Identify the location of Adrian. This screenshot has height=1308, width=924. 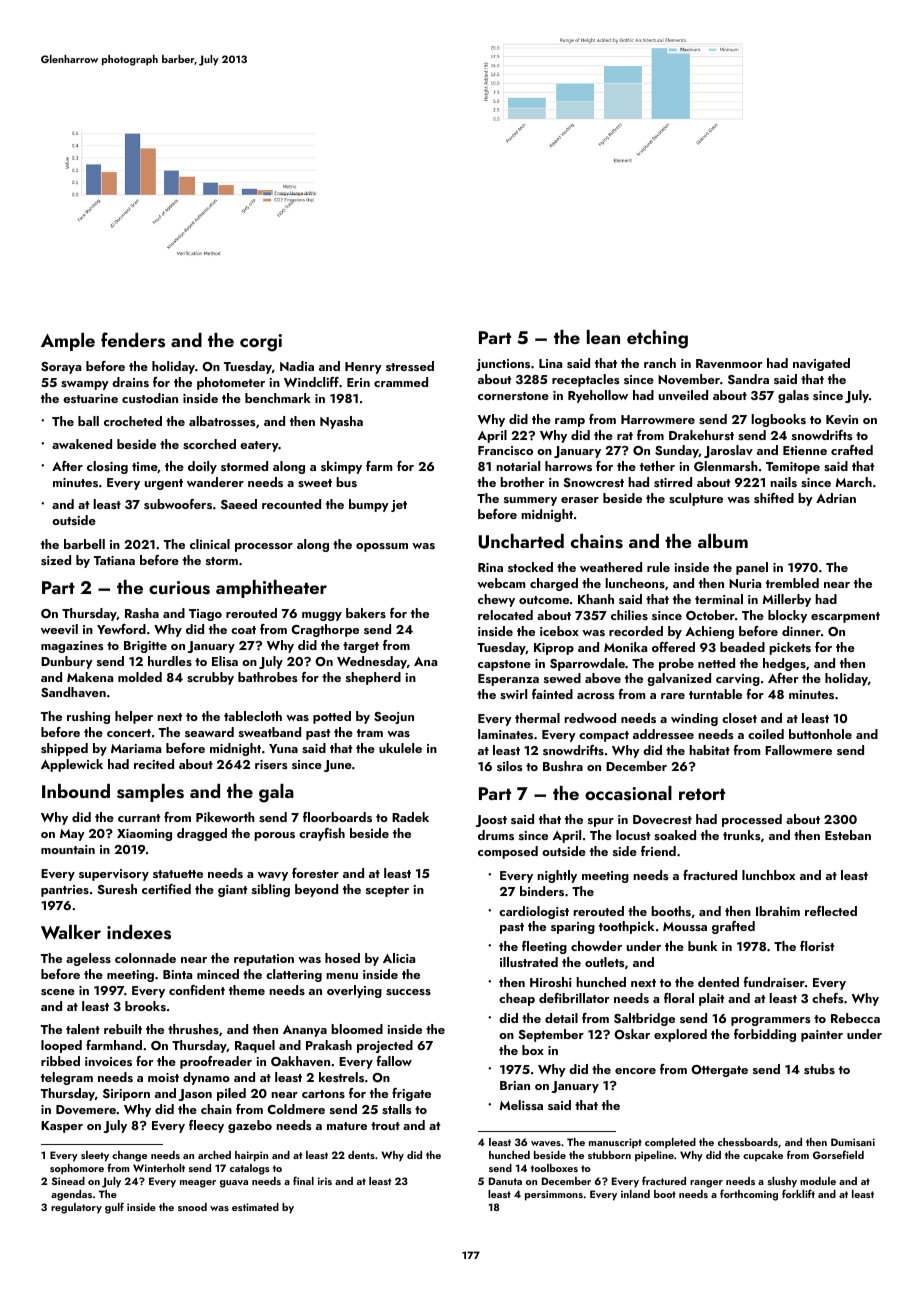
(836, 498).
